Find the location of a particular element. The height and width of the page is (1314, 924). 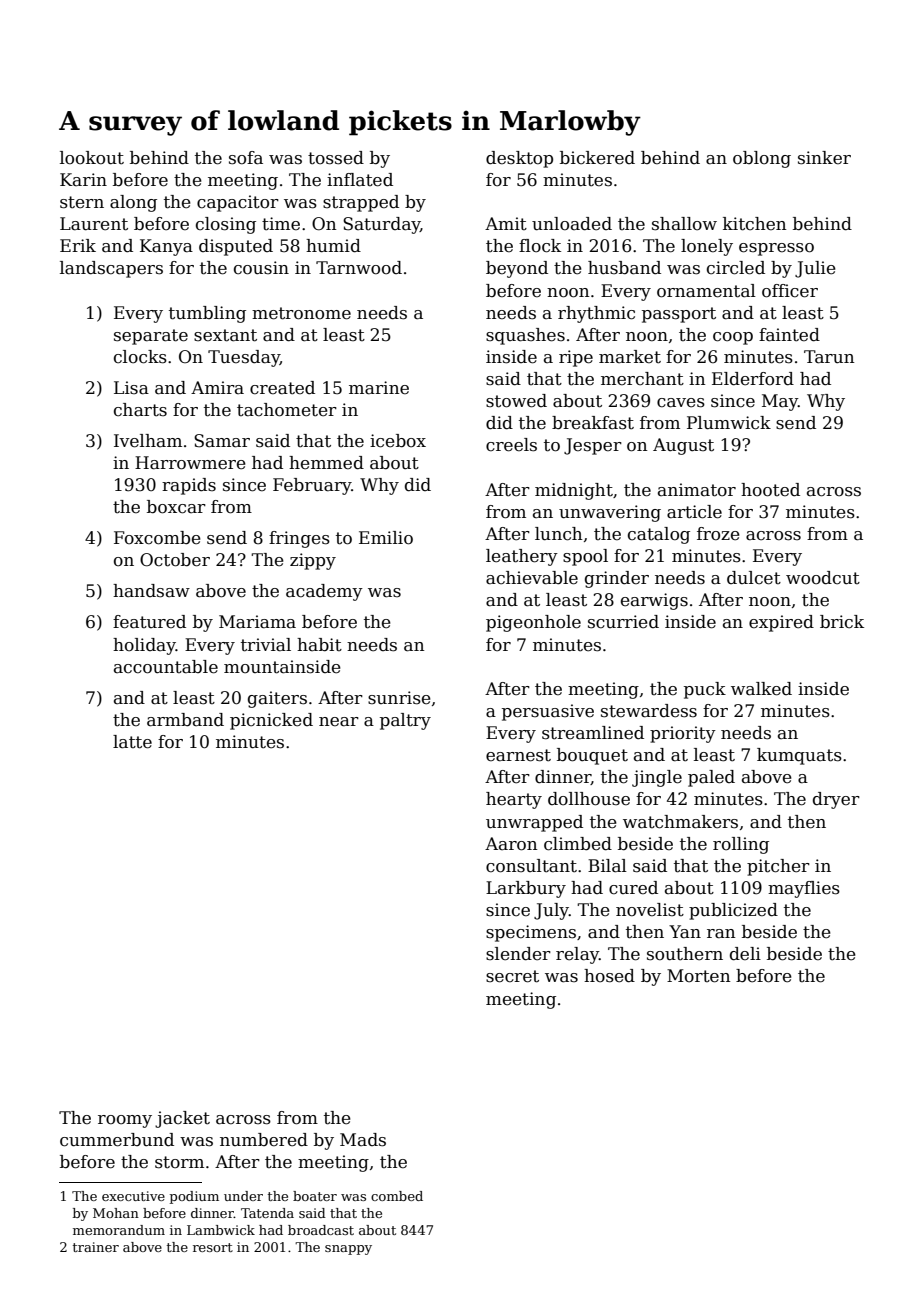

sinker is located at coordinates (824, 158).
